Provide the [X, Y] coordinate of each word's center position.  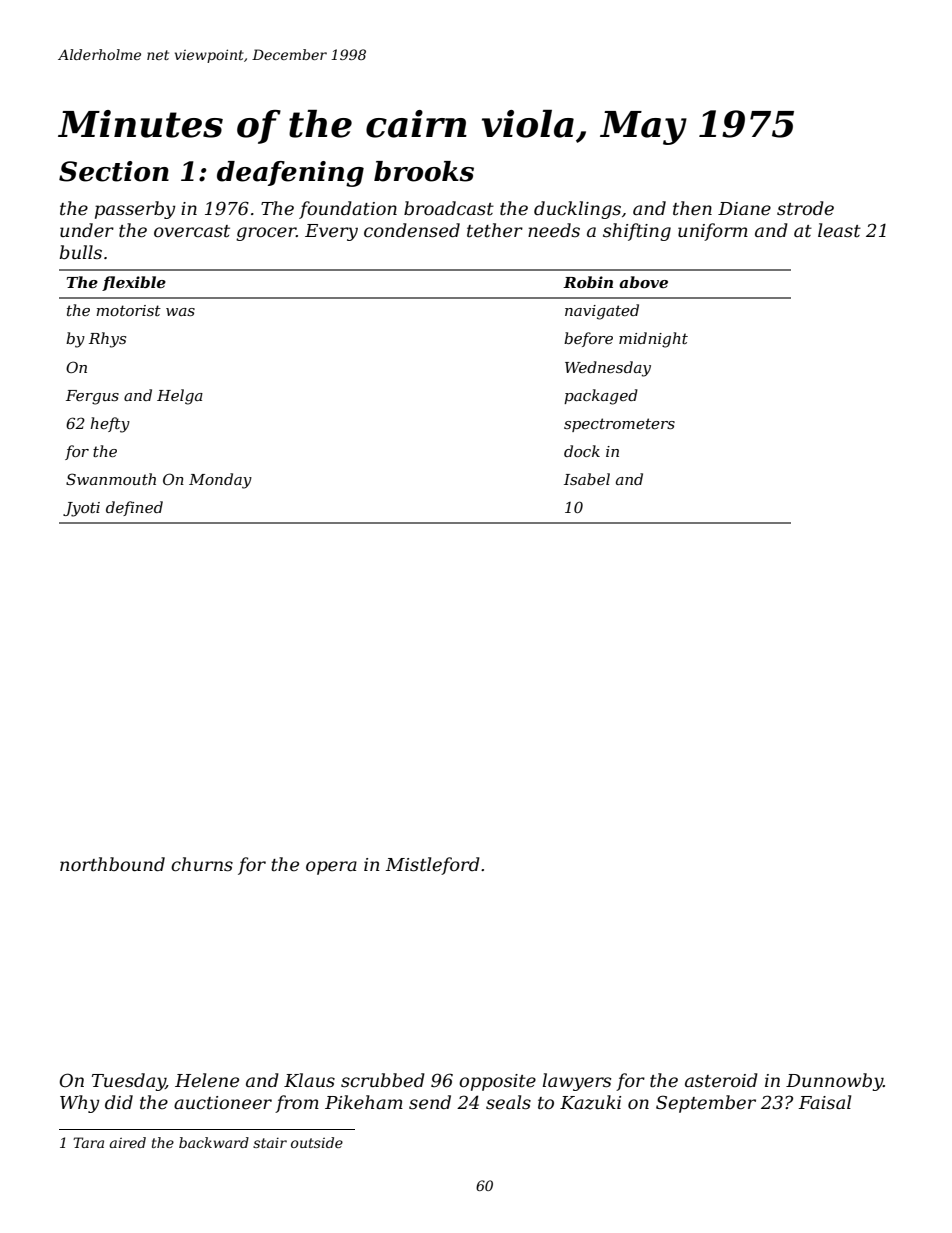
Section [114, 171]
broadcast [449, 208]
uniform [713, 232]
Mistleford [432, 866]
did [119, 1102]
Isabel [587, 479]
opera [331, 868]
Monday [220, 481]
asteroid [721, 1080]
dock [582, 451]
